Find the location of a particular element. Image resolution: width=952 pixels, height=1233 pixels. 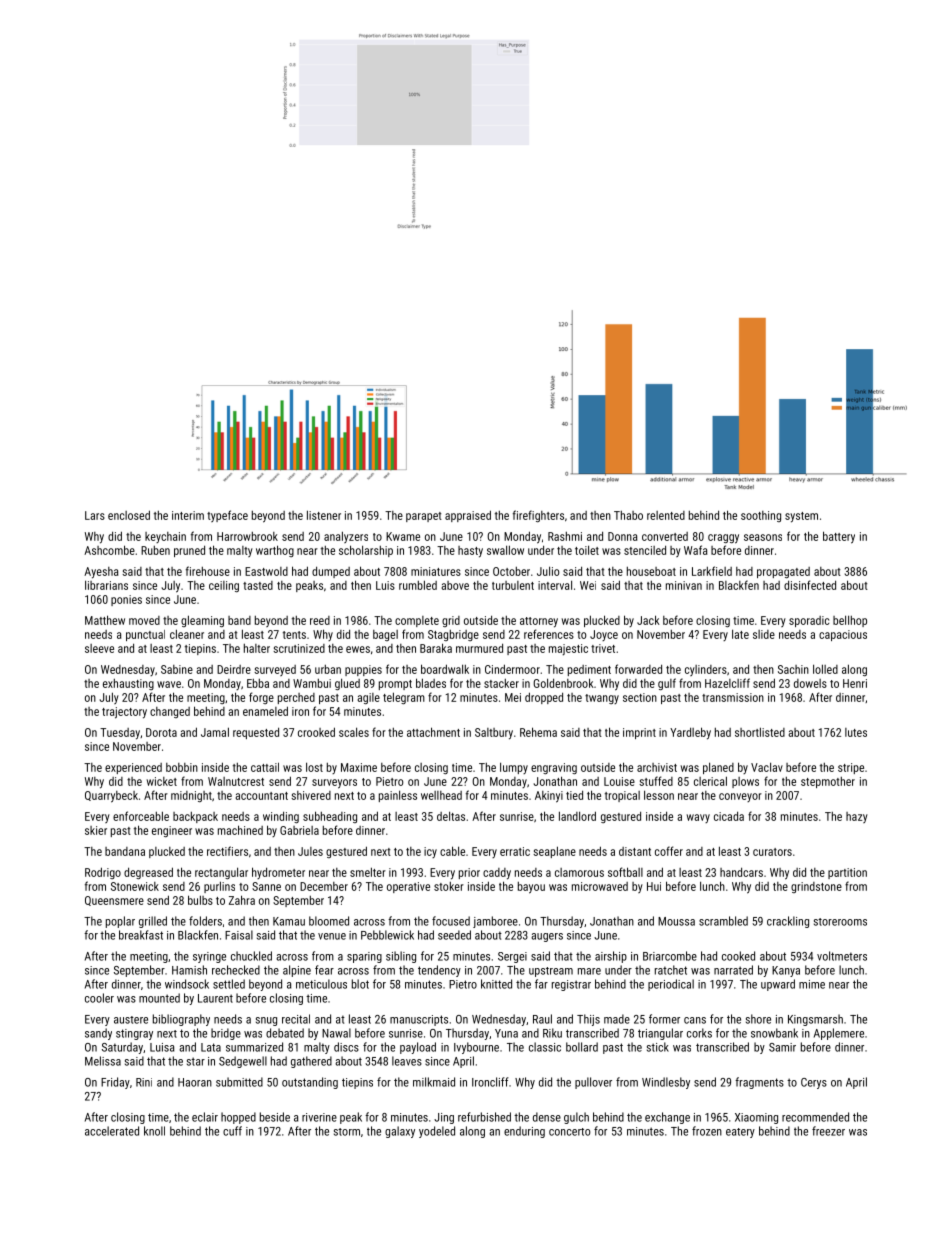

moved is located at coordinates (144, 620).
